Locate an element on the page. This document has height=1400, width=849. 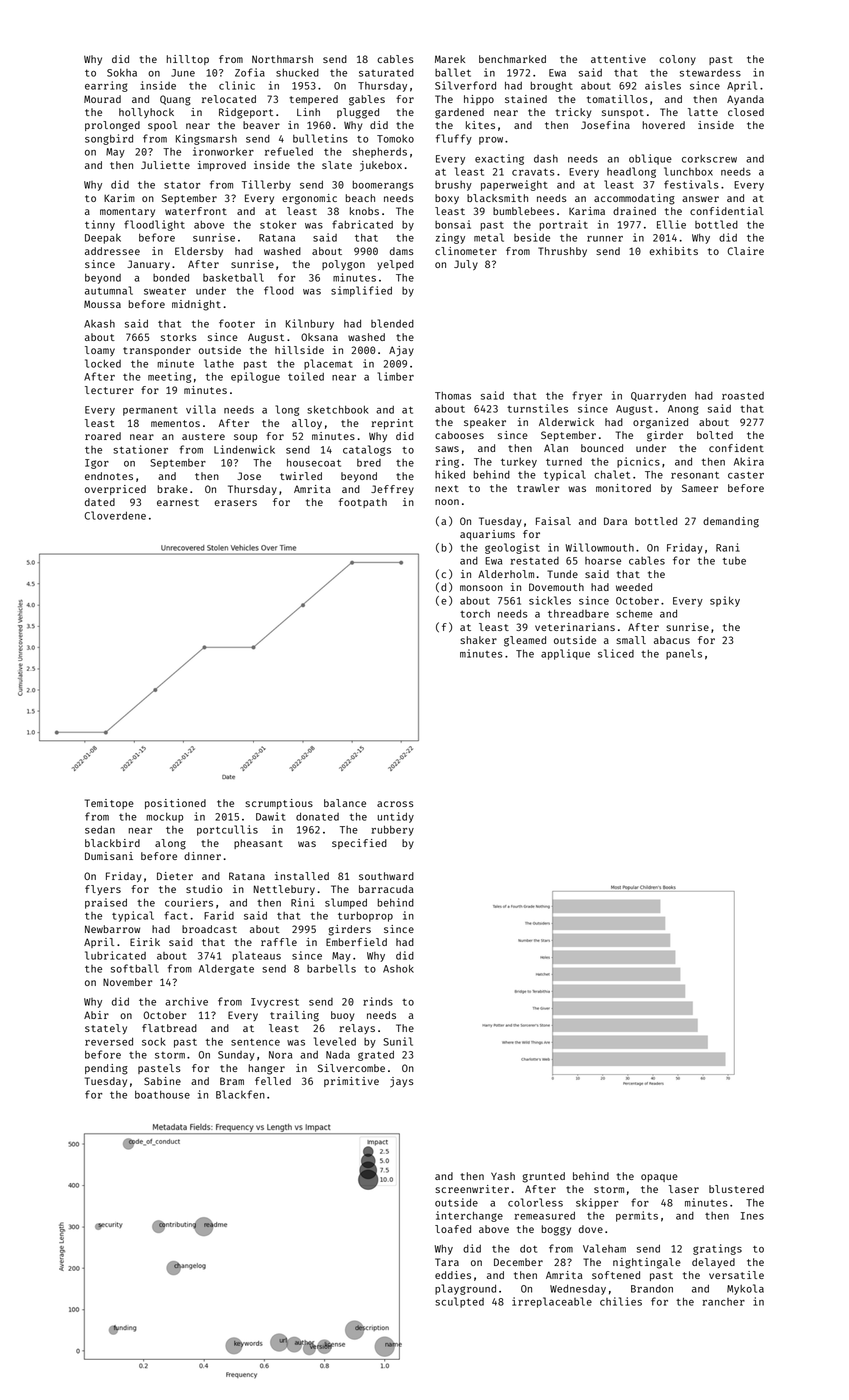
boathouse is located at coordinates (162, 1095).
